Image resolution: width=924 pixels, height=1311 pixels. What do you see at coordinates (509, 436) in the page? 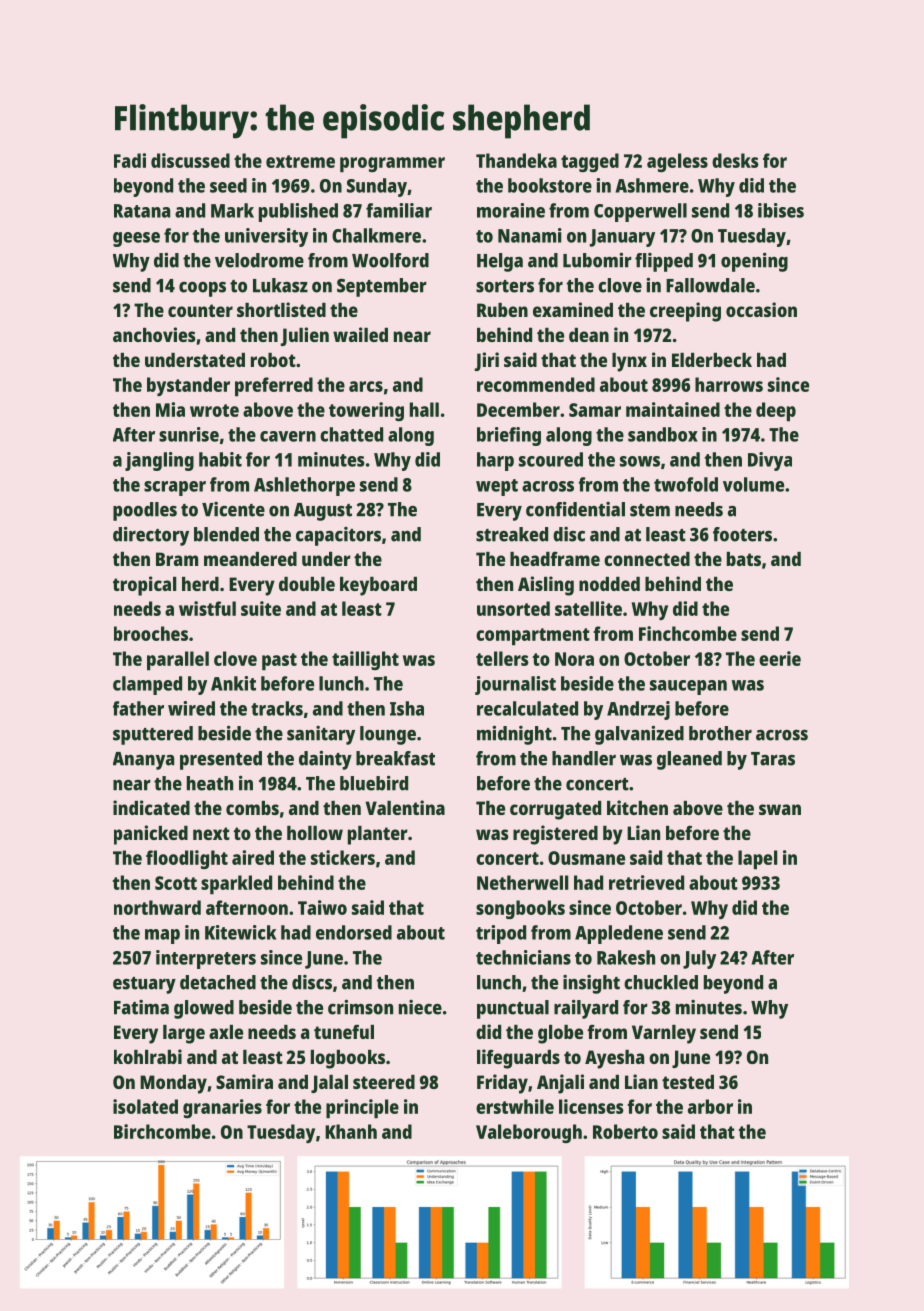
I see `briefing` at bounding box center [509, 436].
